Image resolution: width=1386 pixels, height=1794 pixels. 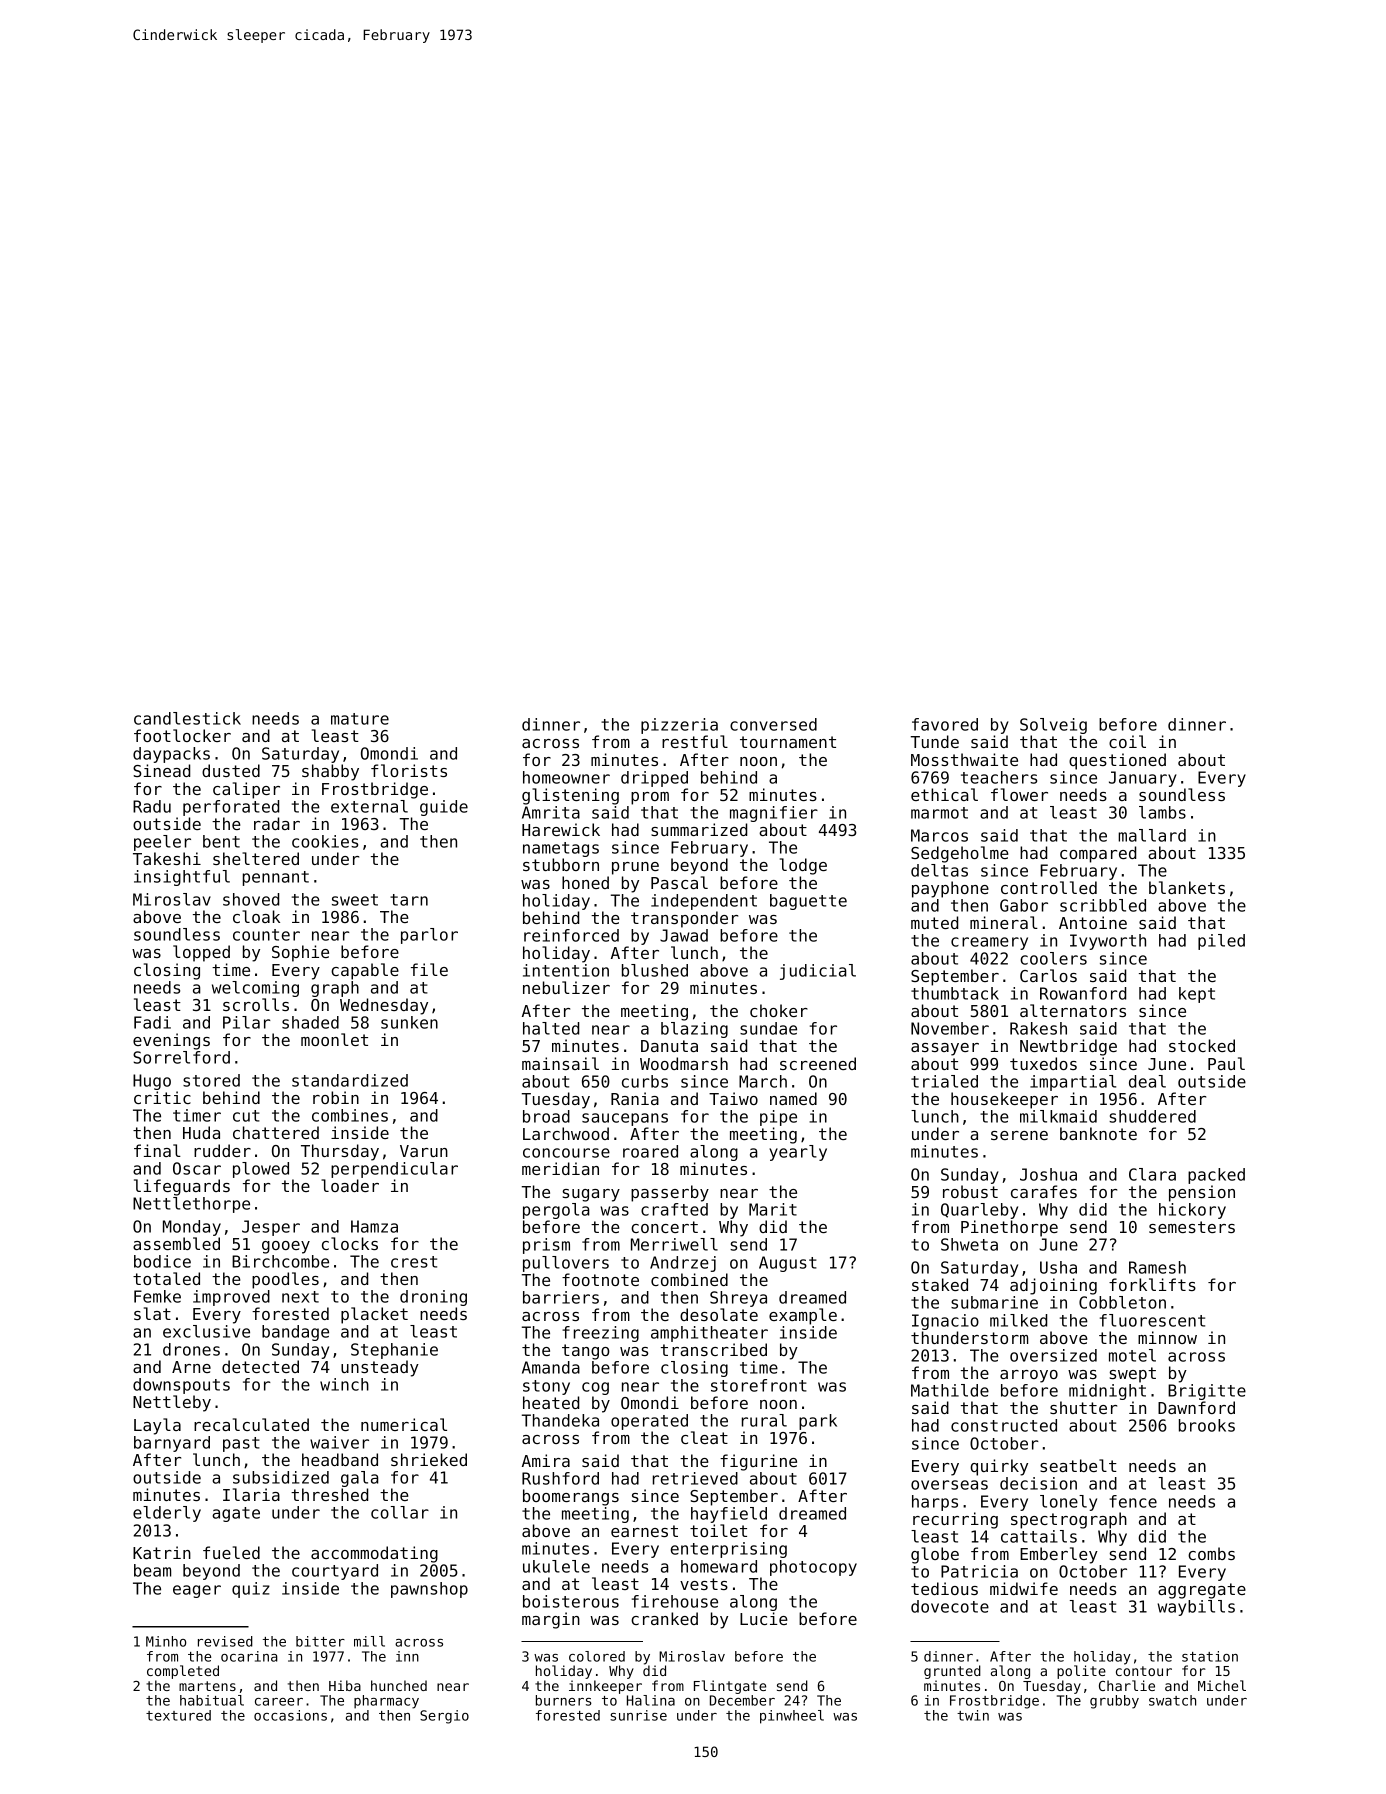 What do you see at coordinates (638, 1715) in the screenshot?
I see `sunrise` at bounding box center [638, 1715].
